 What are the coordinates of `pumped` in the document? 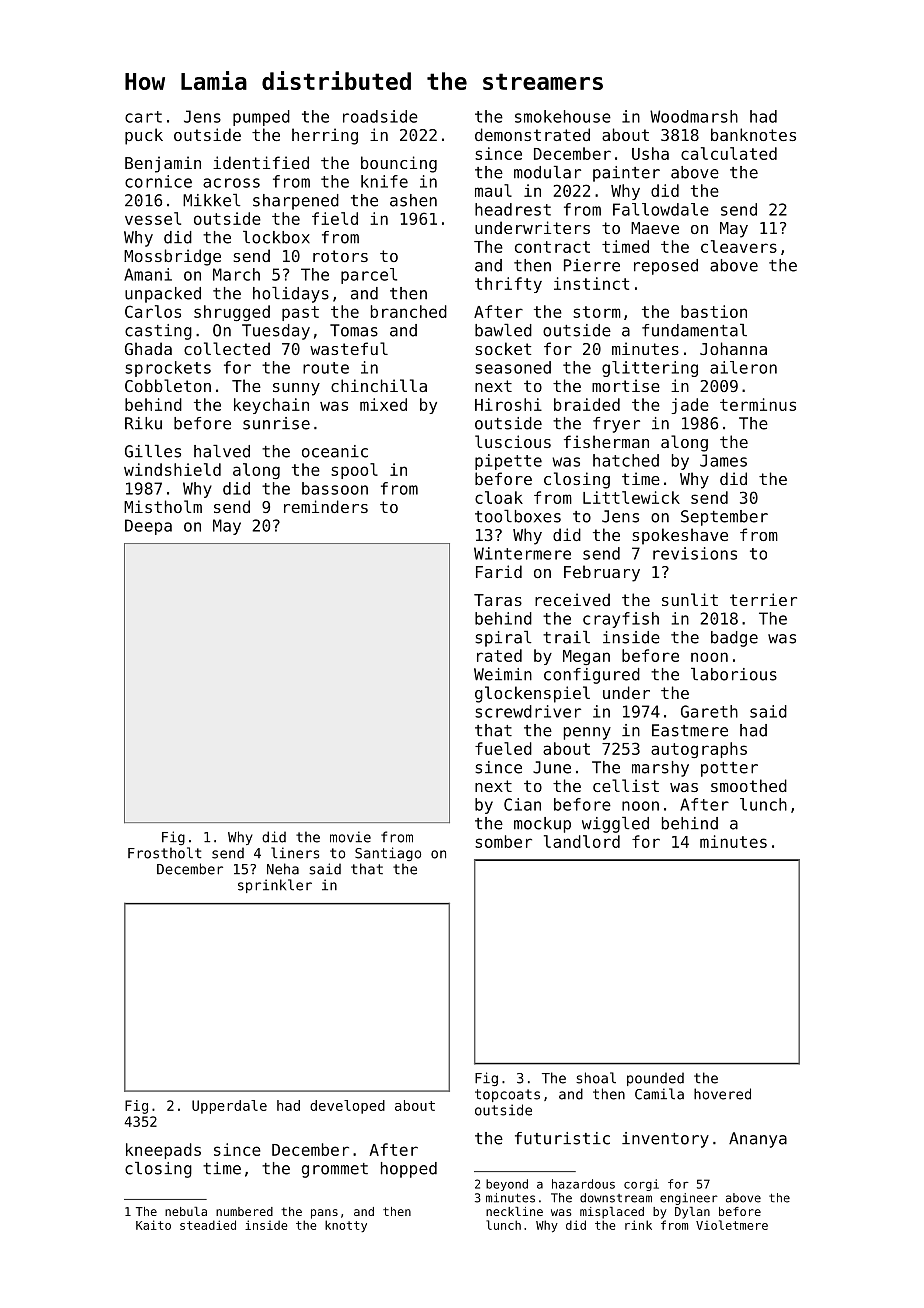 It's located at (261, 118).
